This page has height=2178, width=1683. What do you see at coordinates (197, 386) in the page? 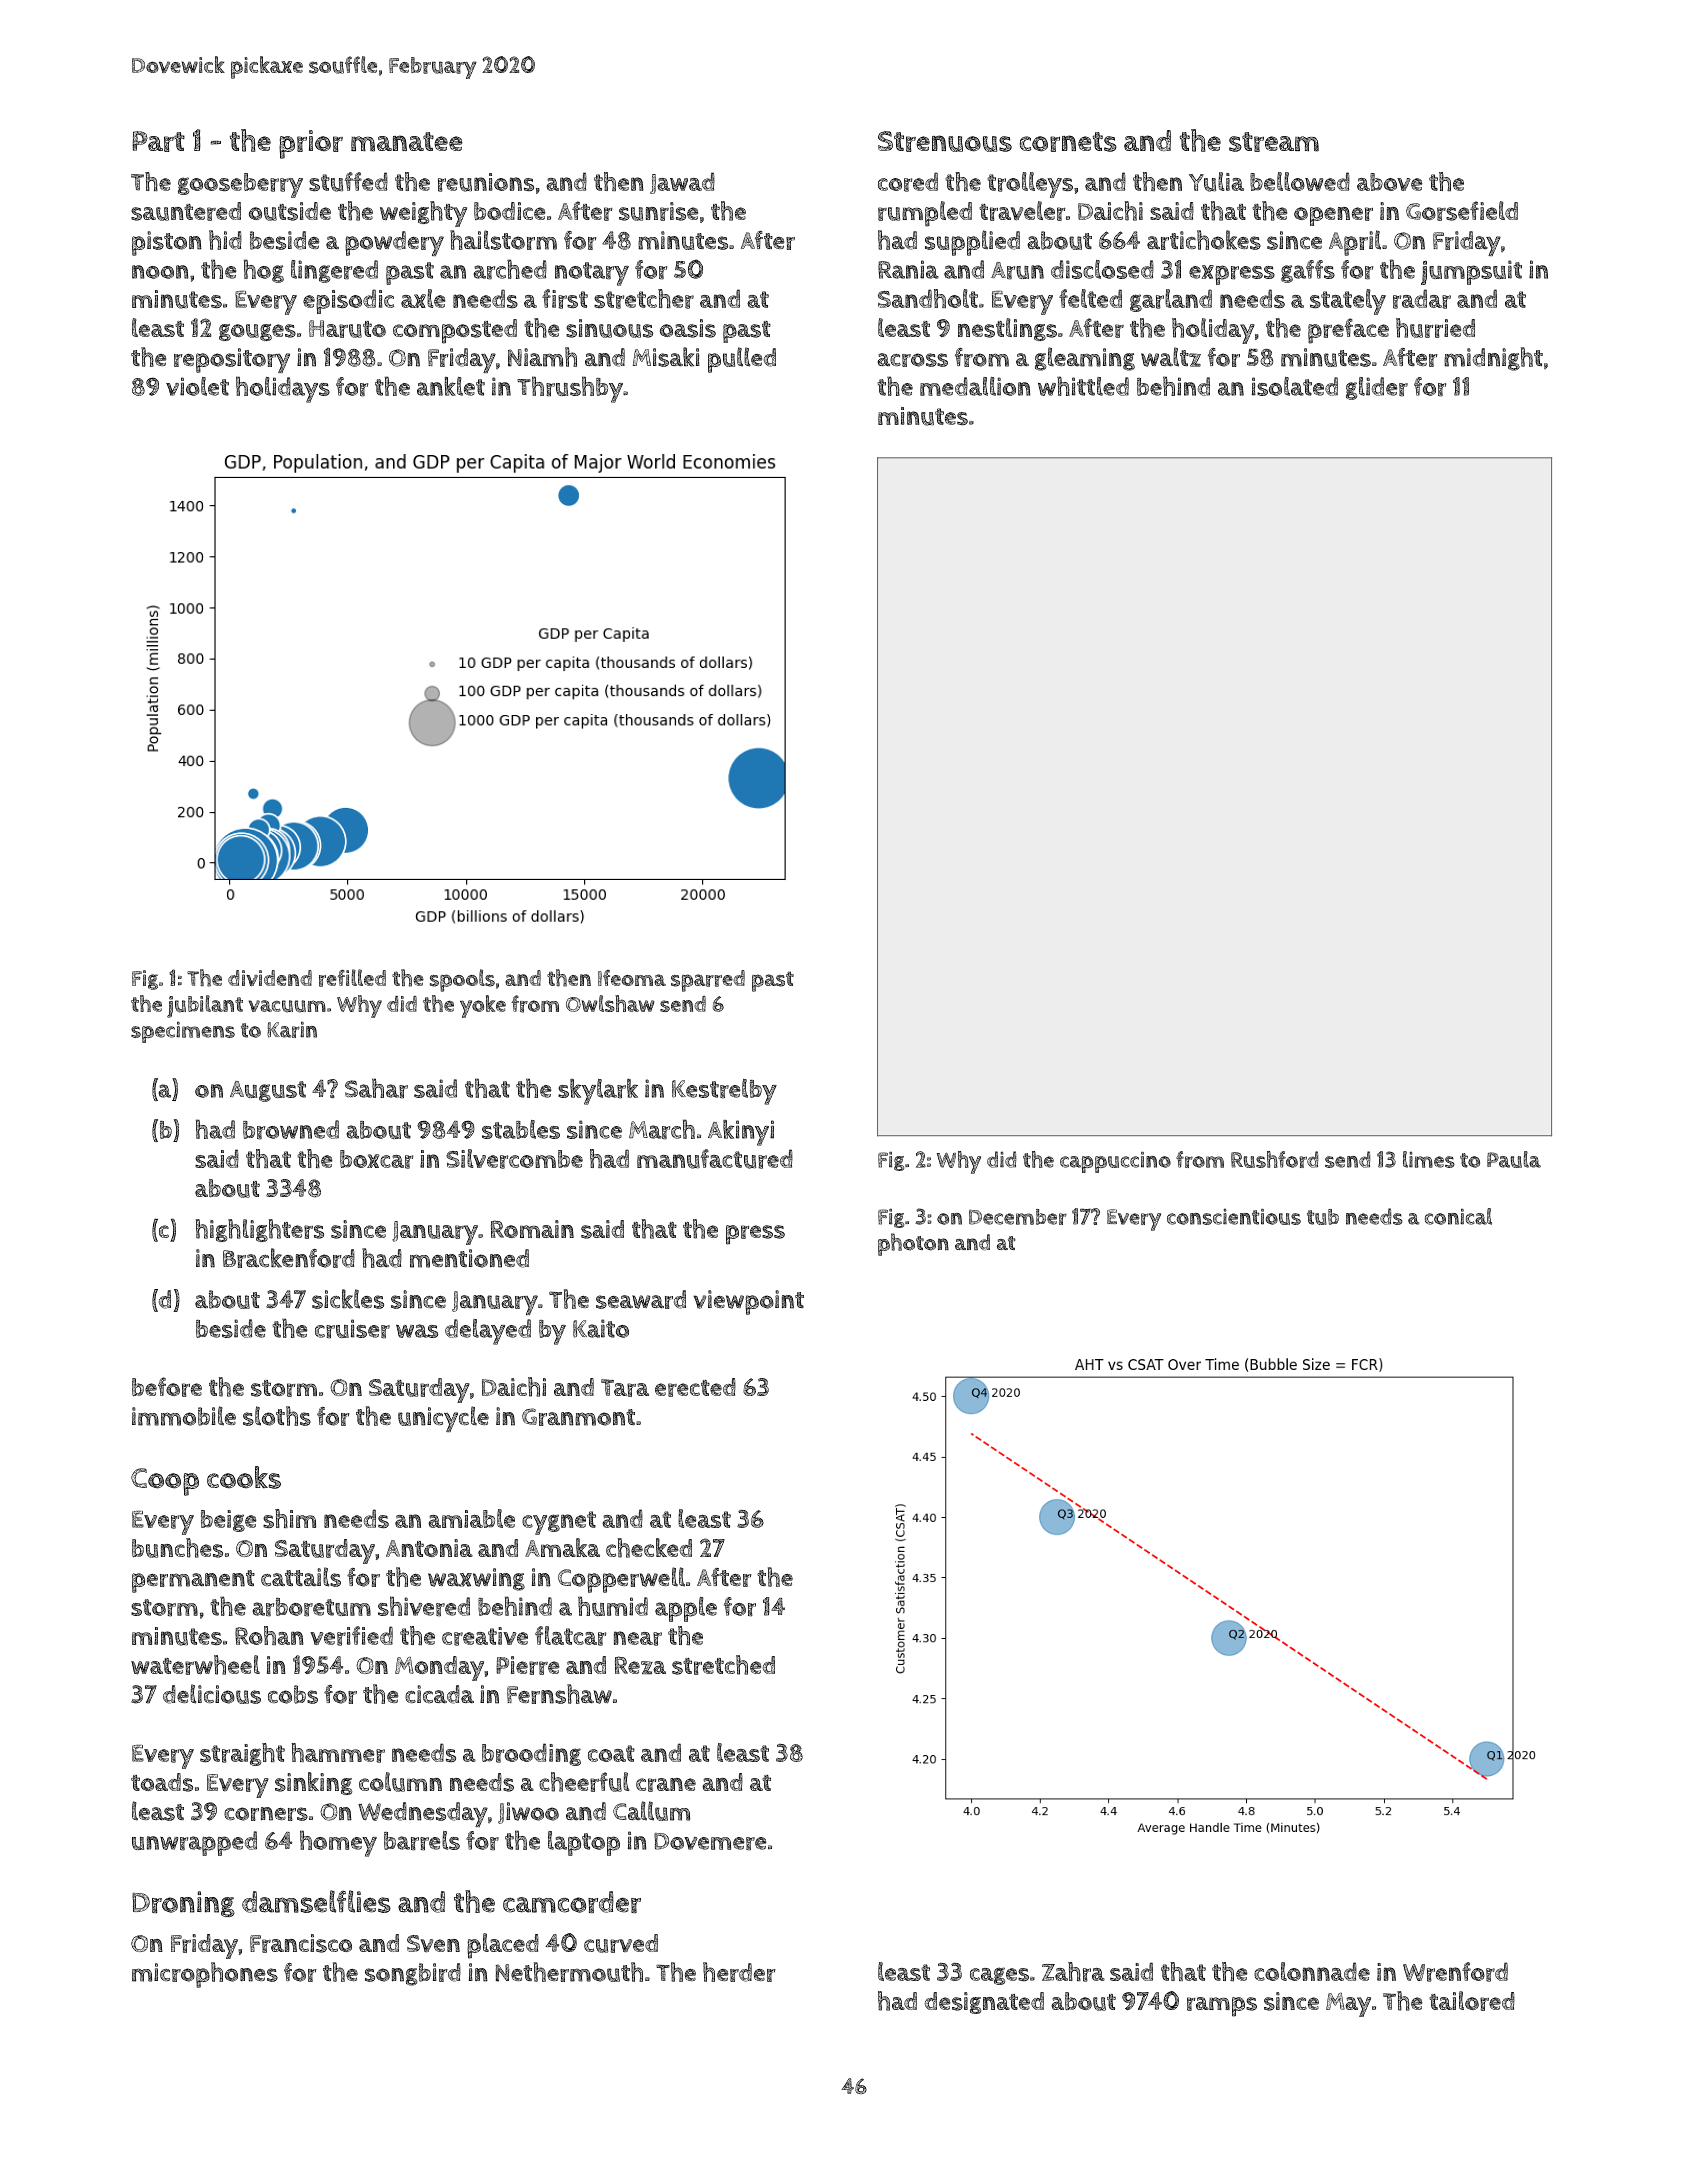
I see `violet` at bounding box center [197, 386].
